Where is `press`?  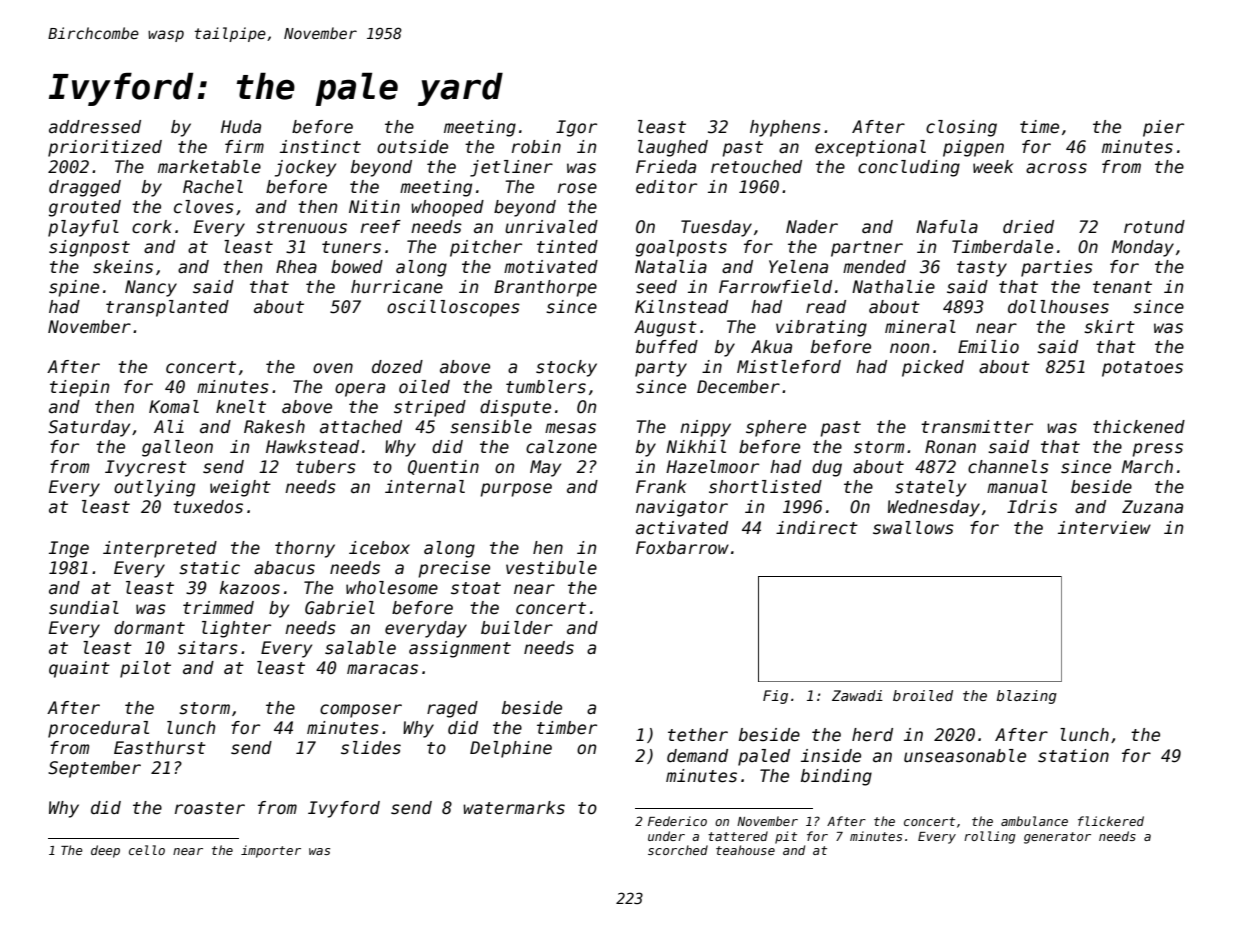 press is located at coordinates (1157, 450).
